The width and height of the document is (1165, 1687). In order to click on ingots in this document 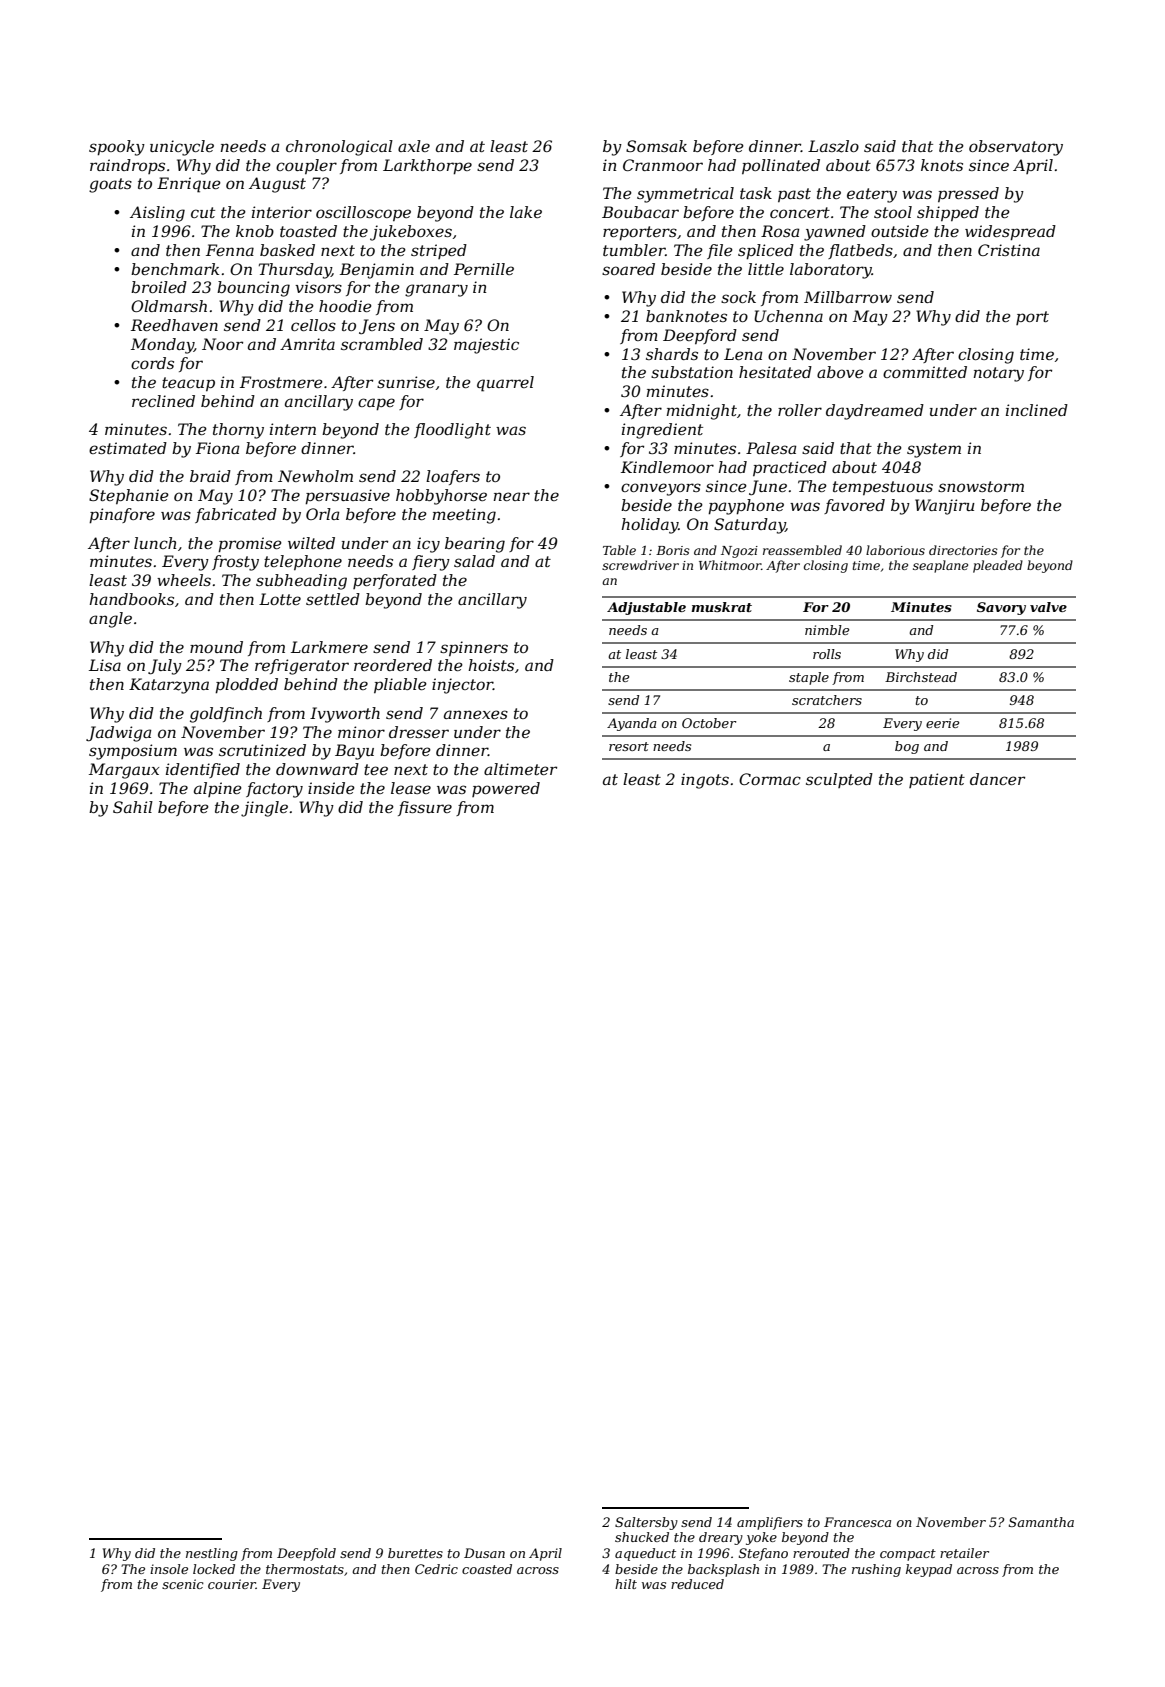, I will do `click(705, 781)`.
